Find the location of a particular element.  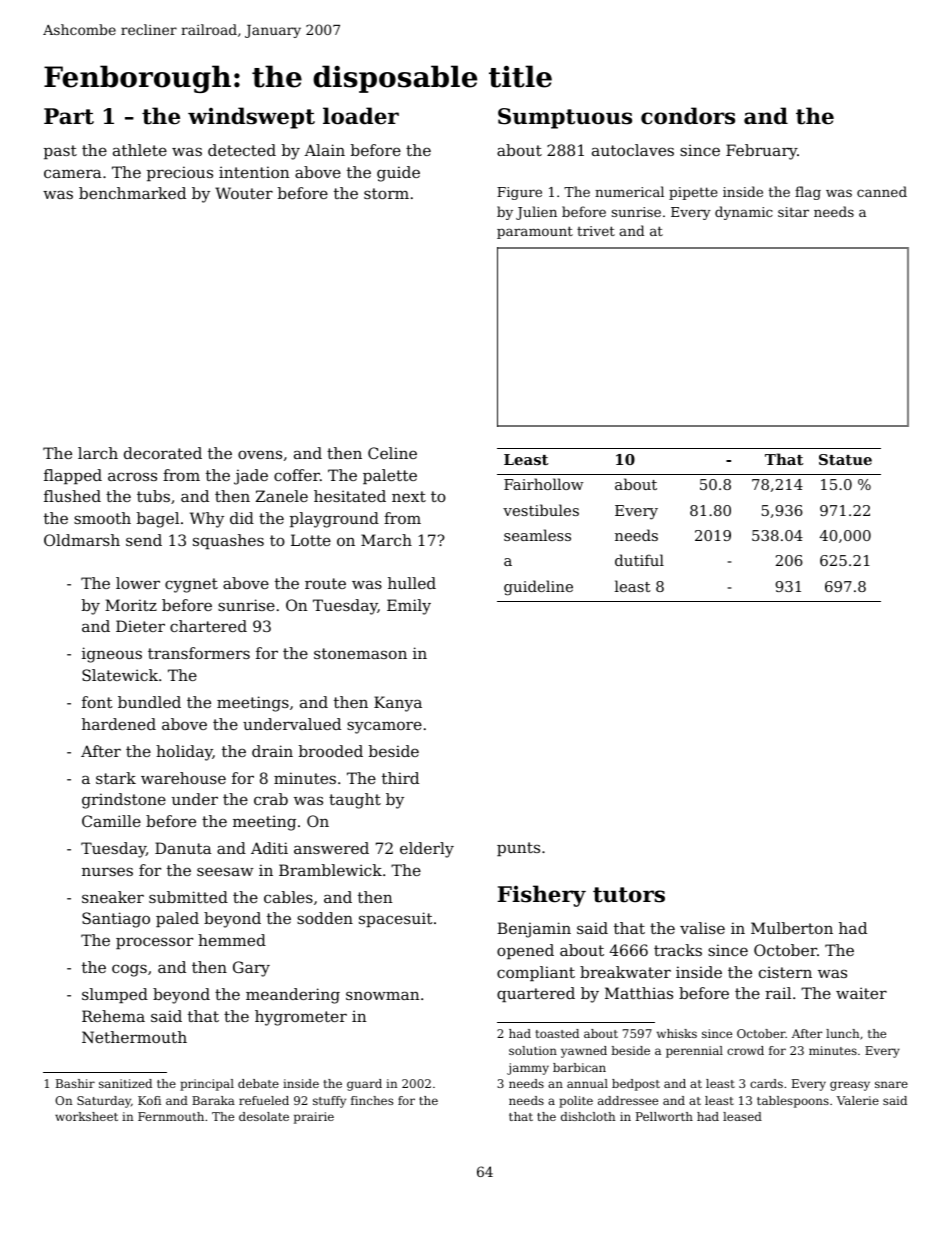

worksheet is located at coordinates (86, 1116).
